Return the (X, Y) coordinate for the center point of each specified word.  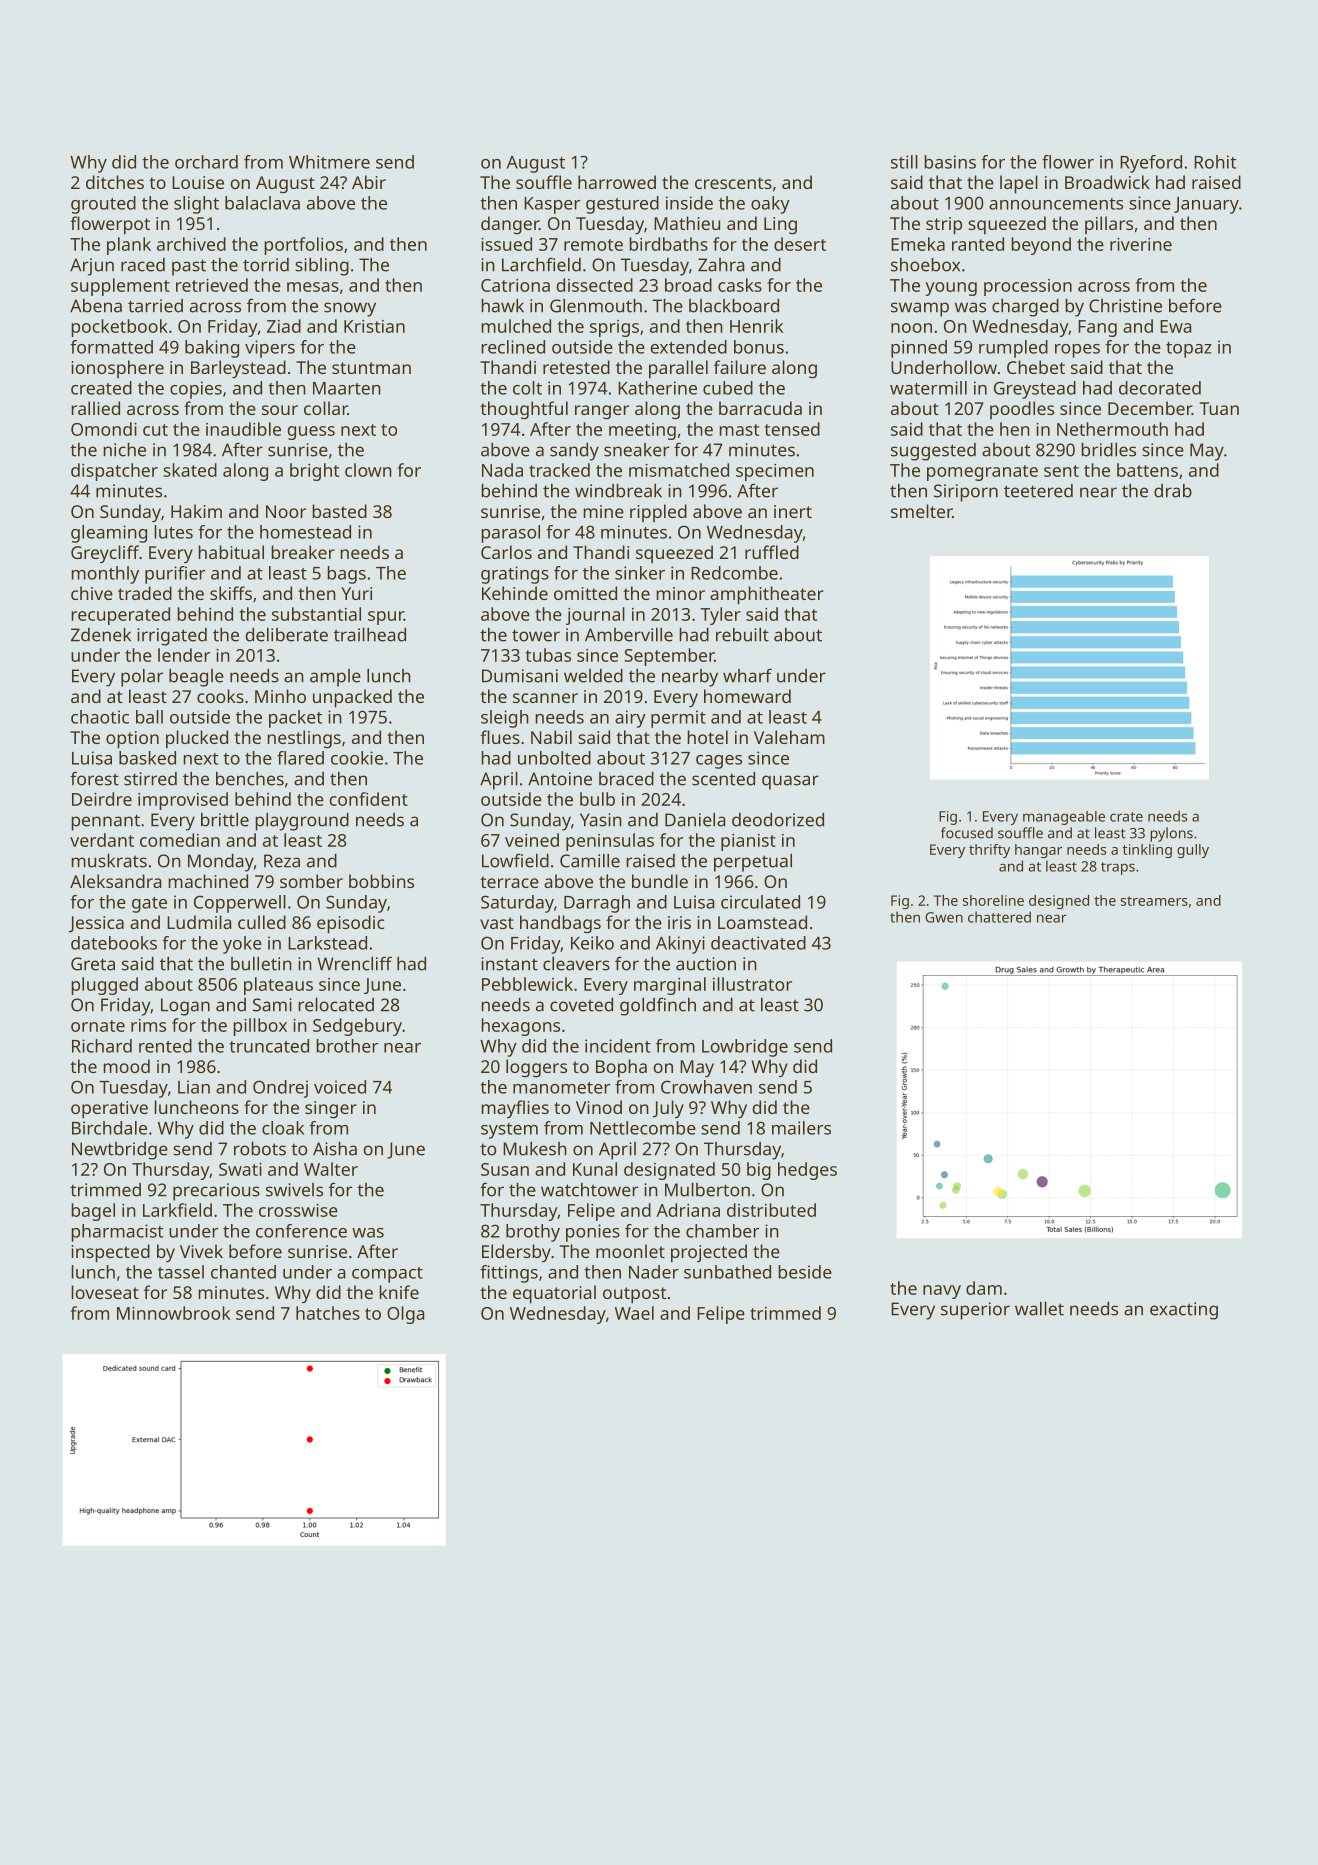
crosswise (298, 1210)
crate (1126, 817)
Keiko (592, 943)
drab (1173, 491)
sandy (574, 452)
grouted (103, 205)
